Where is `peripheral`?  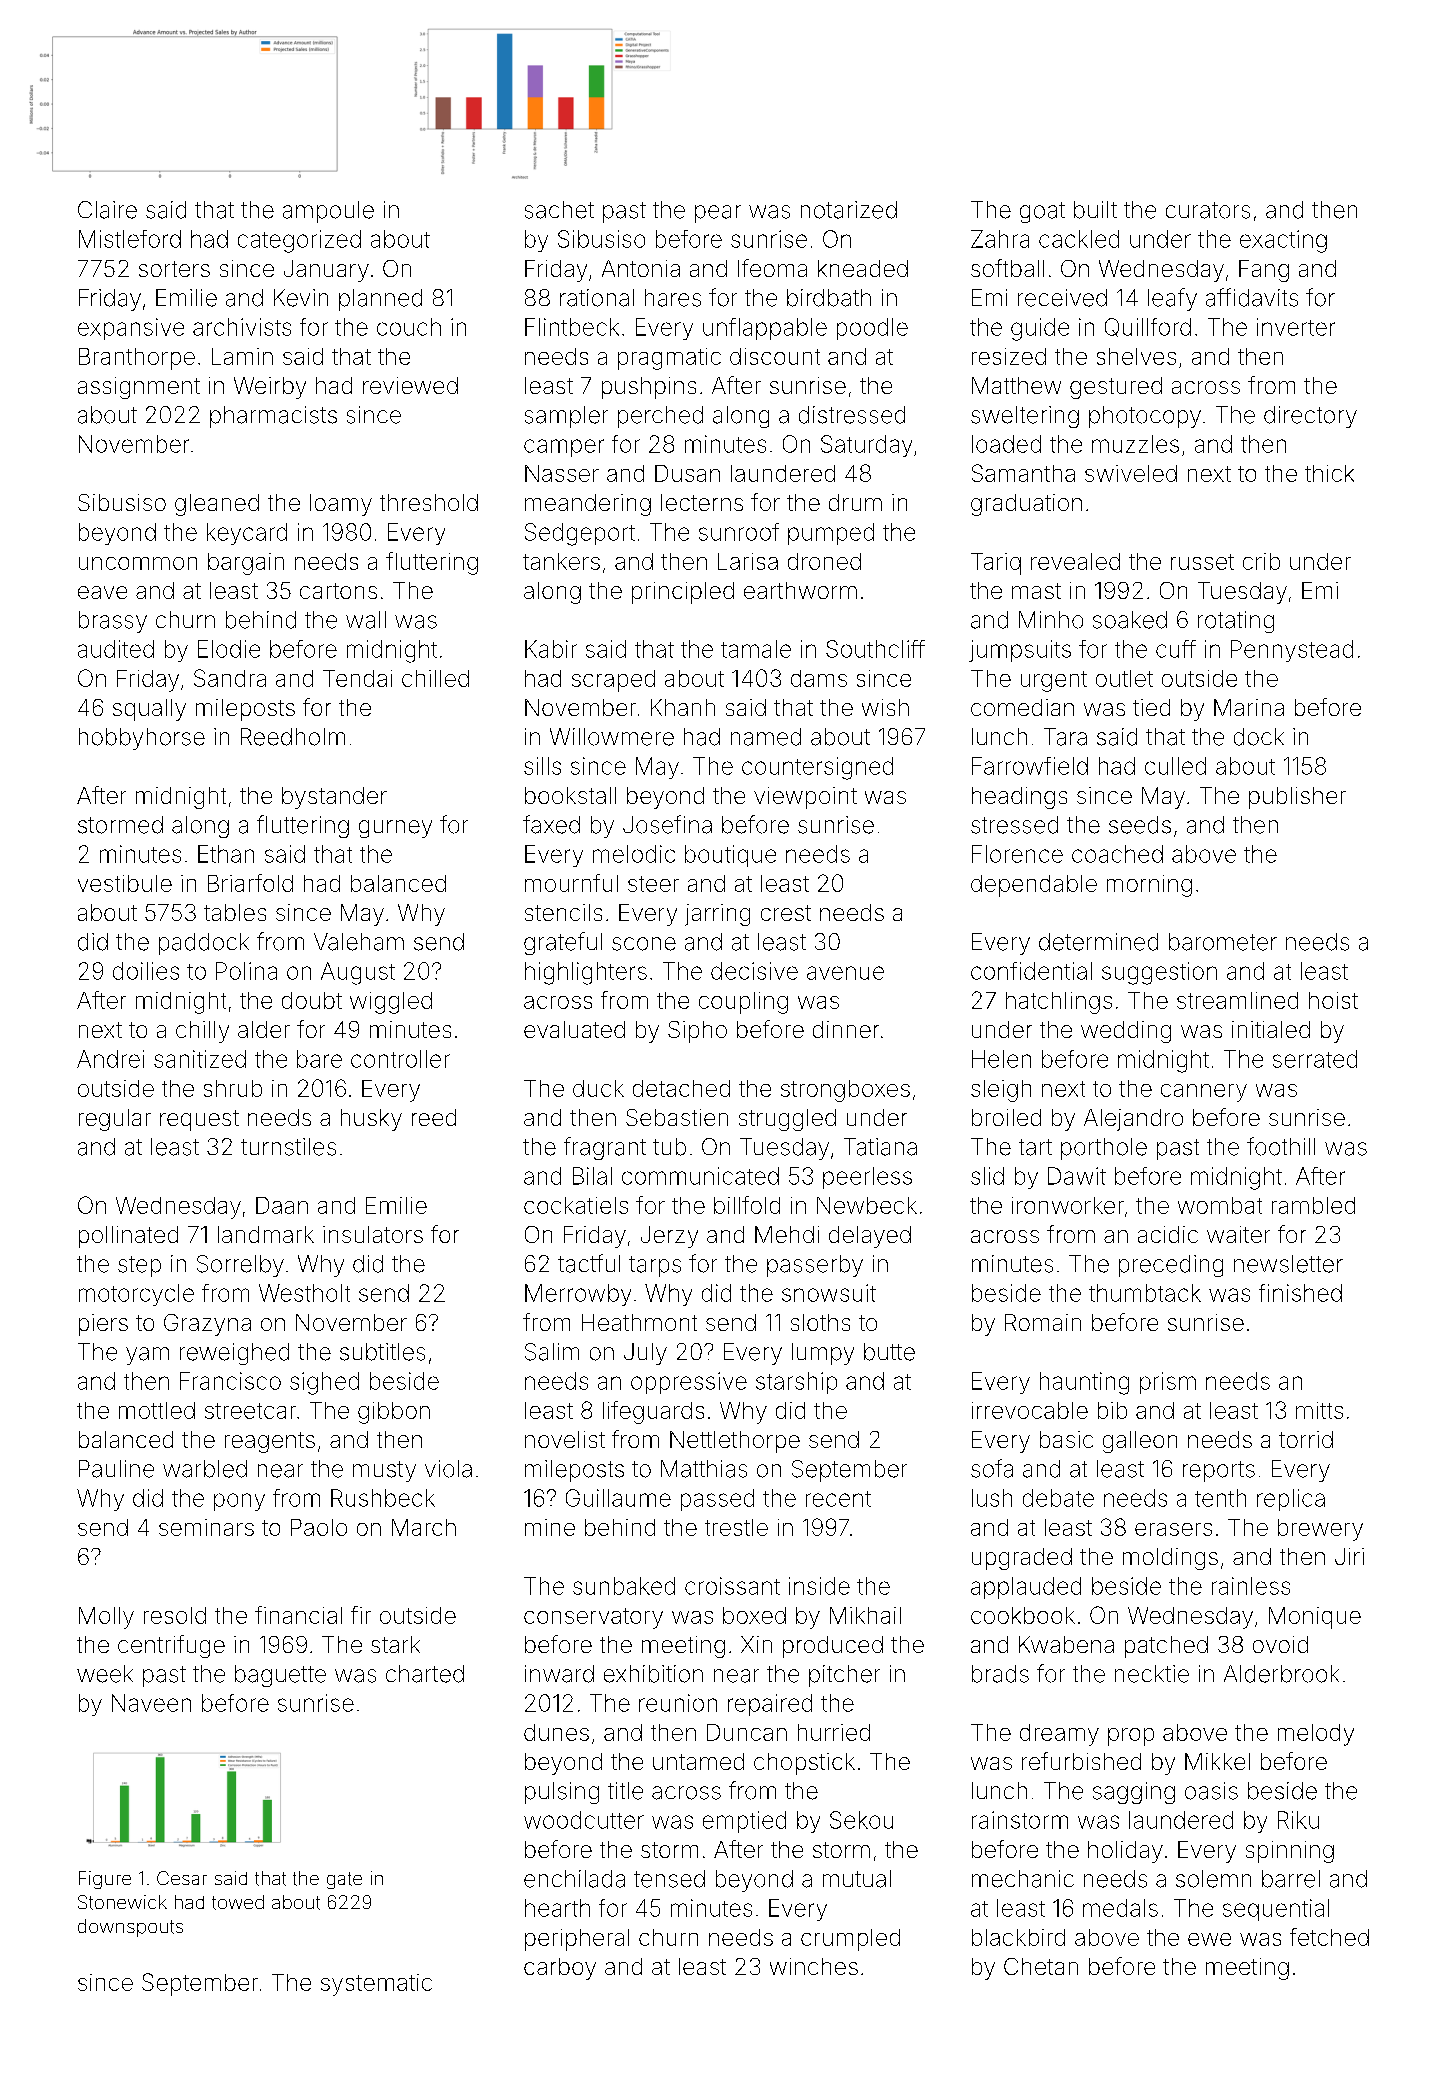
peripheral is located at coordinates (577, 1940).
